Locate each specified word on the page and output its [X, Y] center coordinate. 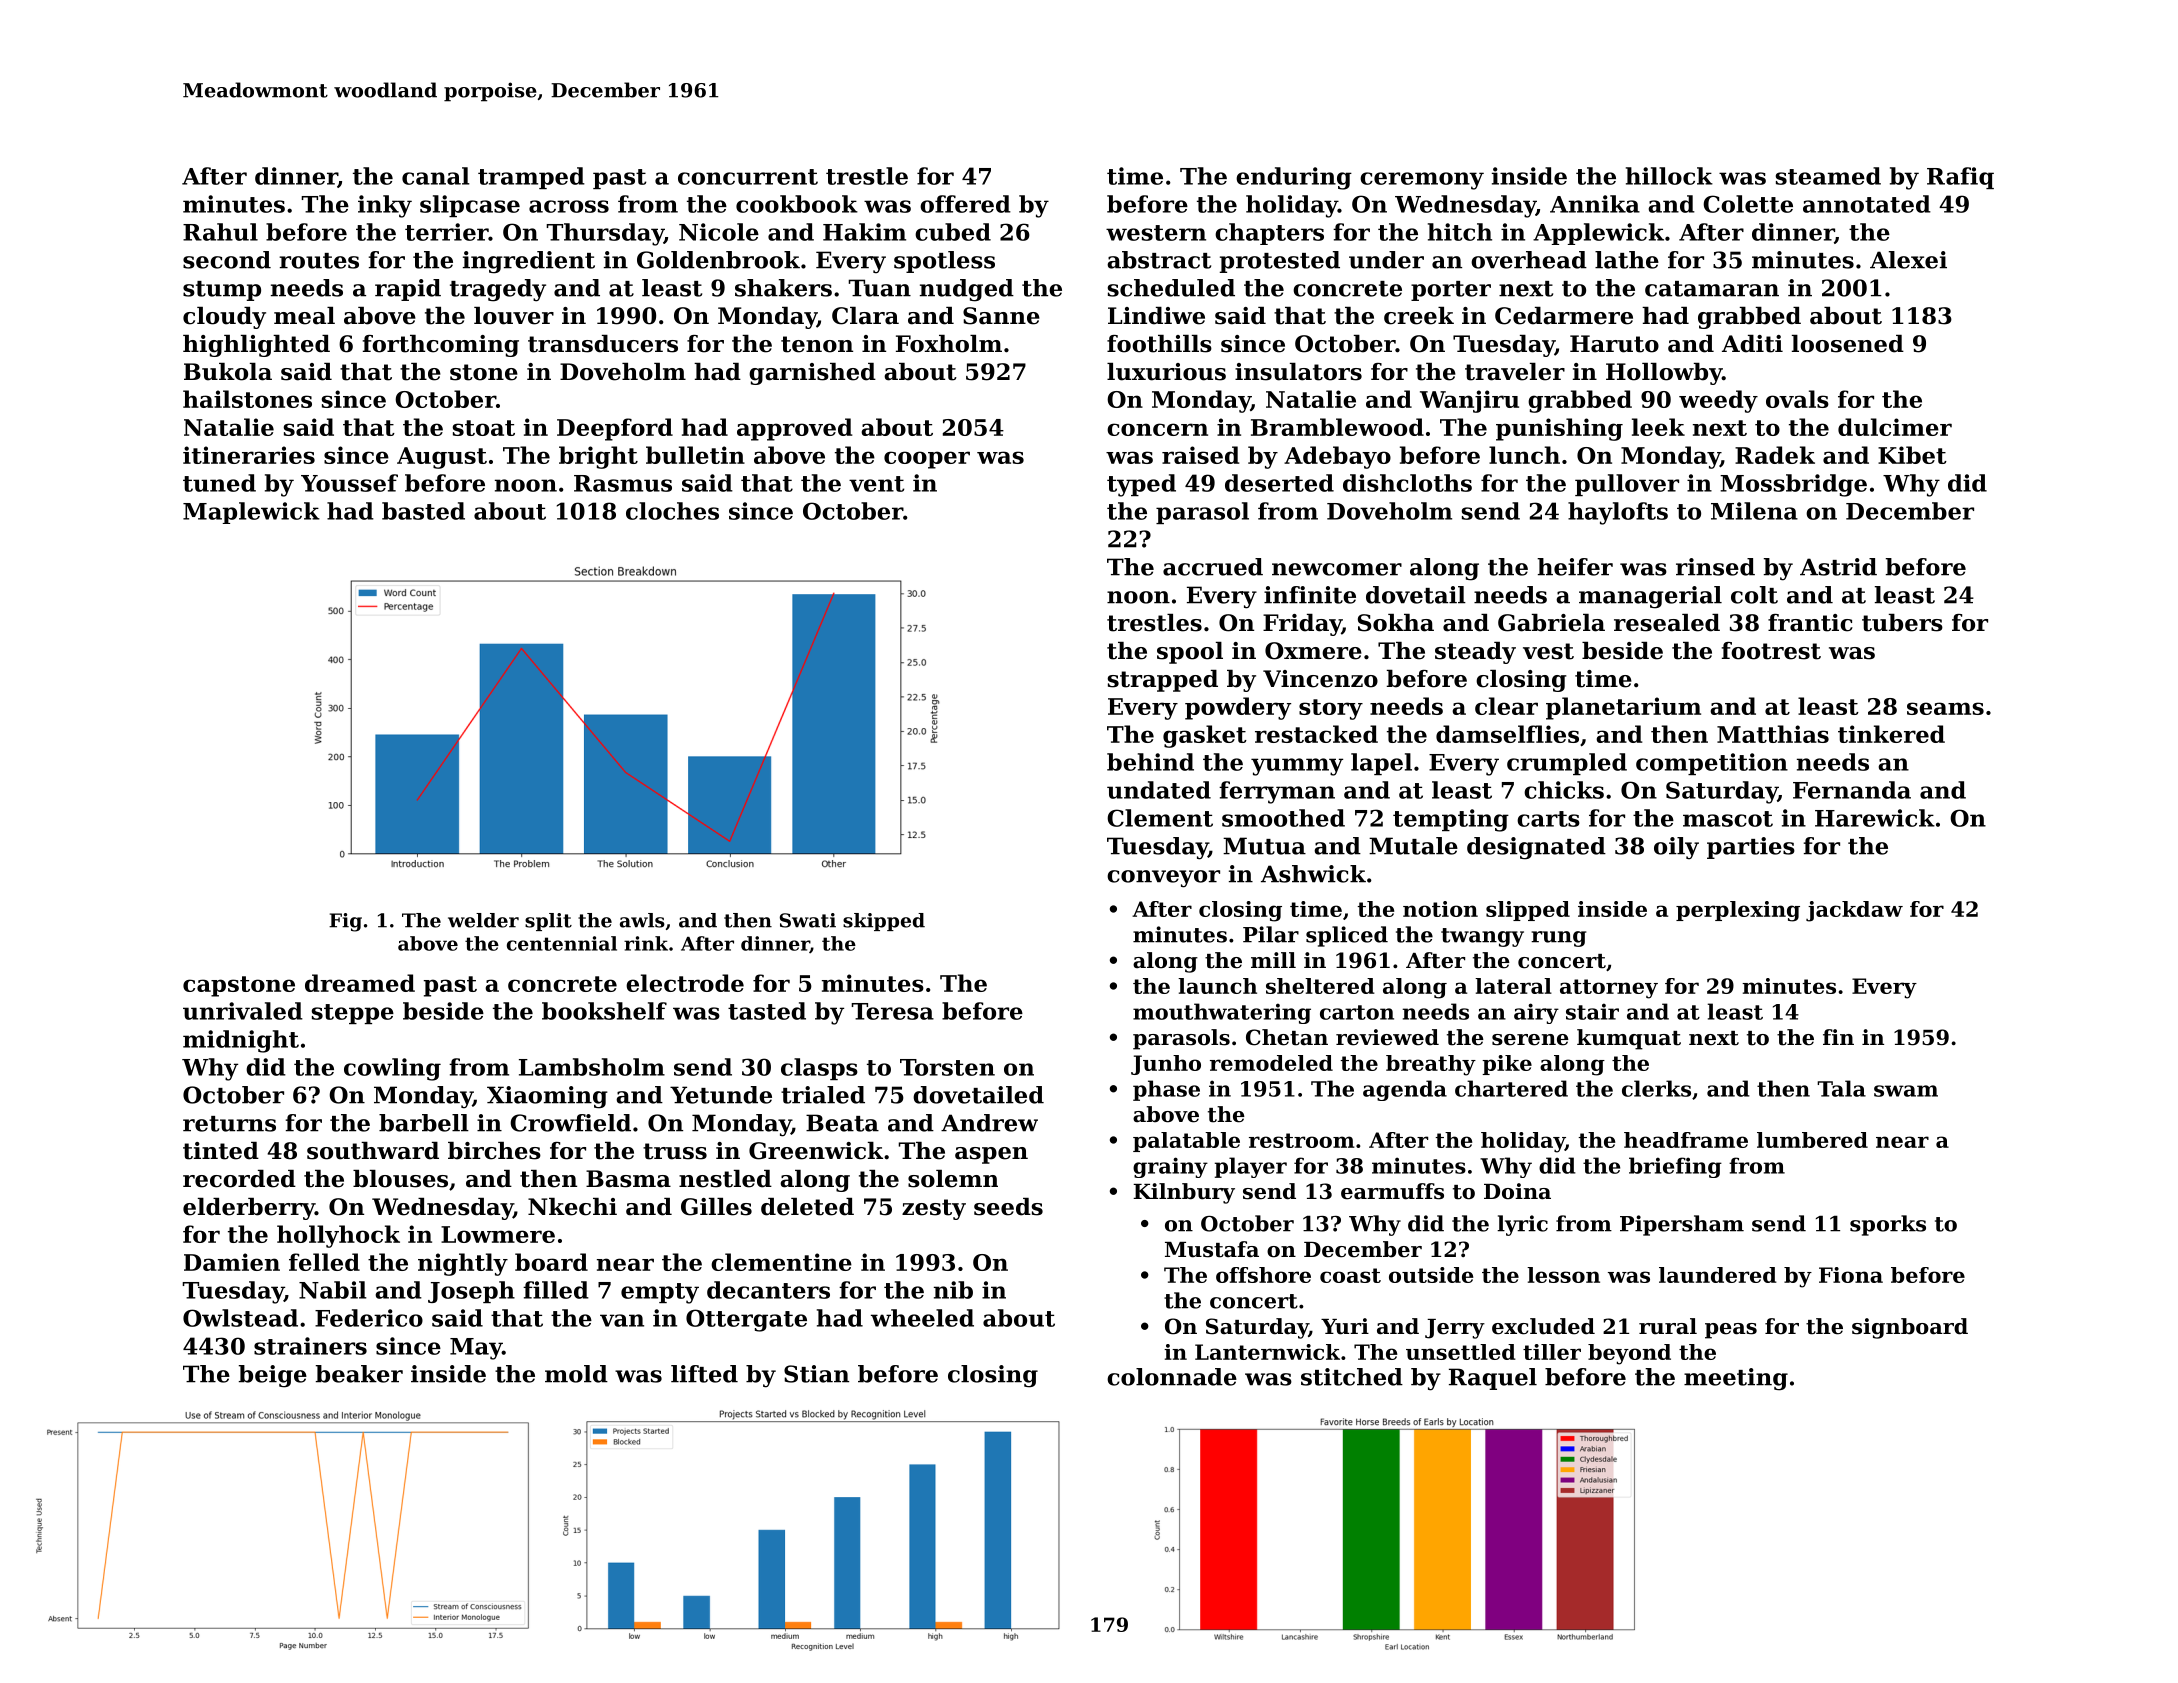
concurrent [748, 177]
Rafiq [1960, 178]
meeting [1736, 1379]
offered [965, 204]
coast [1350, 1275]
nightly [463, 1264]
